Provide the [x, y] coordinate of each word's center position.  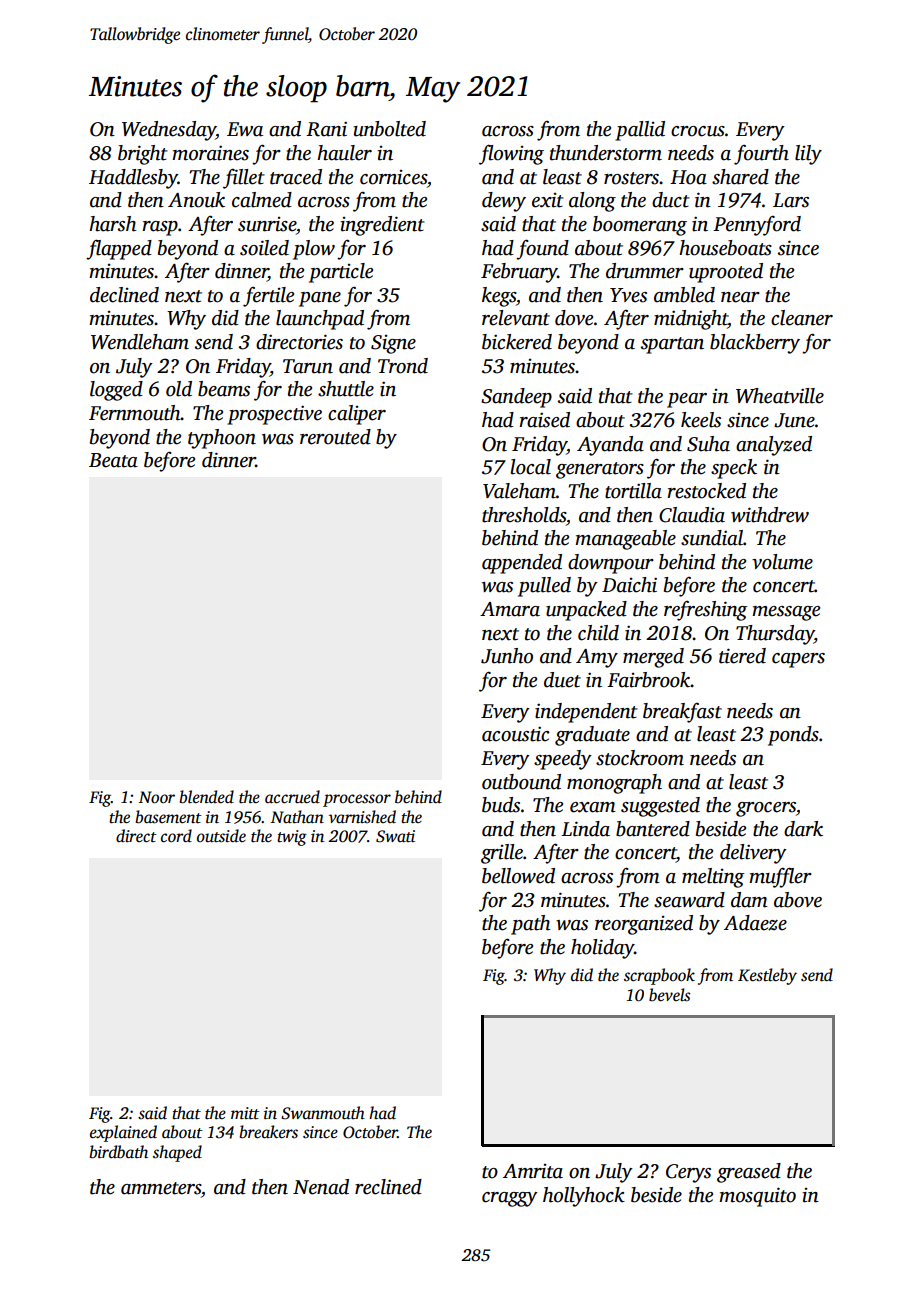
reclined [388, 1187]
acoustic [515, 734]
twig [292, 838]
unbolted [389, 129]
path [530, 925]
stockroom [640, 758]
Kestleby [767, 976]
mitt [245, 1113]
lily [808, 155]
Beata [113, 460]
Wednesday [169, 131]
